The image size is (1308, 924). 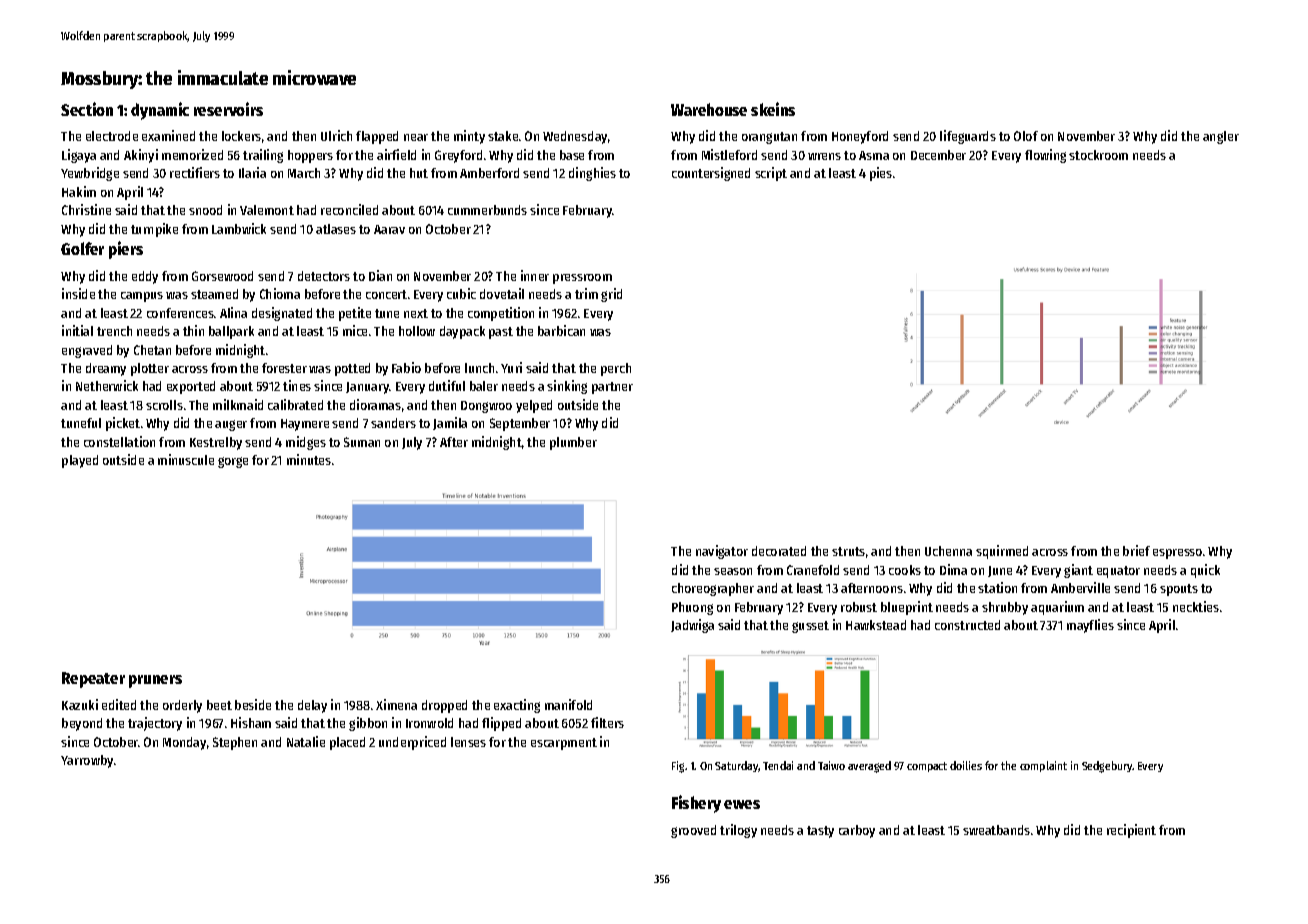 I want to click on Repeater, so click(x=93, y=680).
